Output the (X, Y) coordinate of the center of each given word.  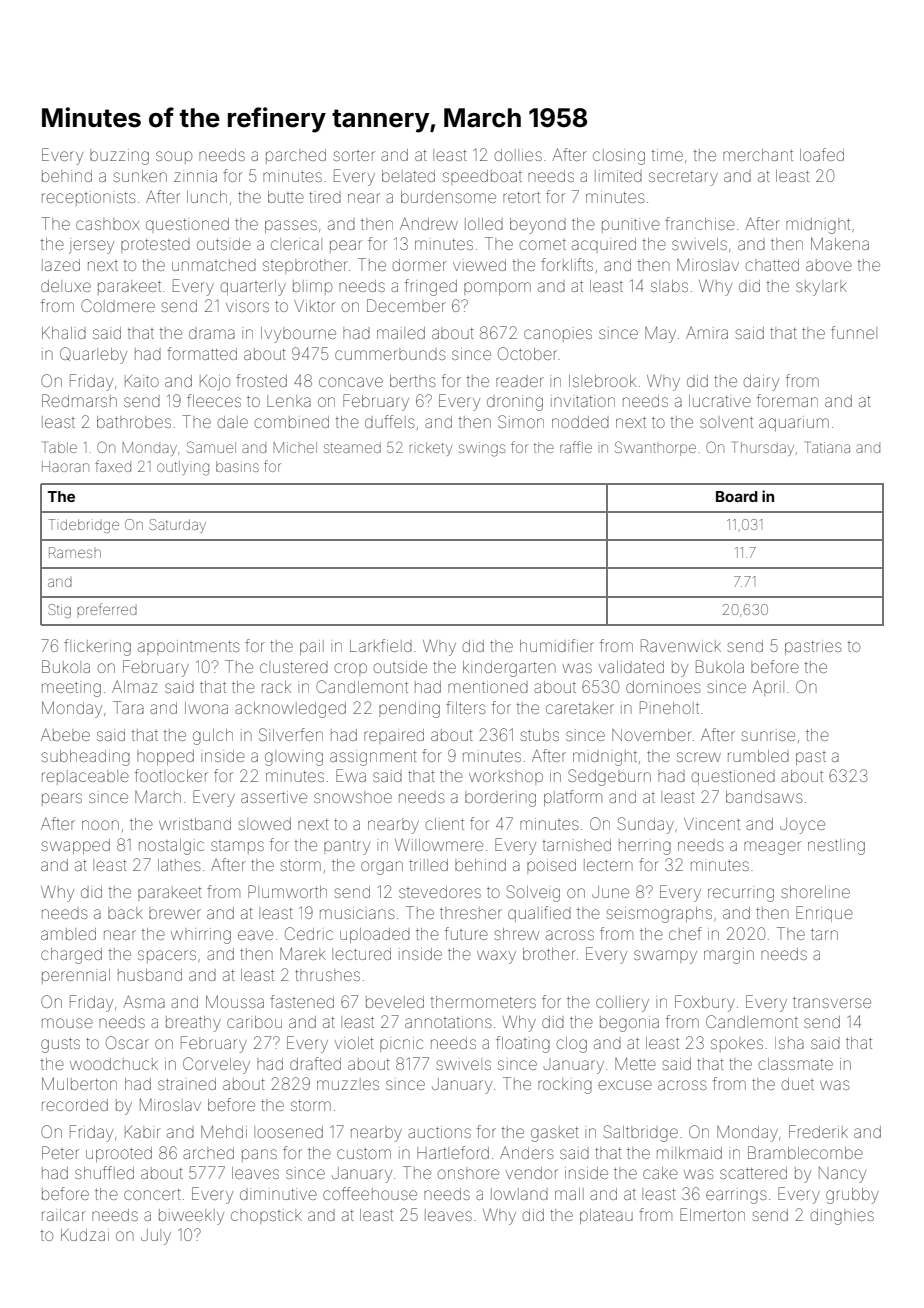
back (125, 913)
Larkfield (381, 645)
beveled (395, 1002)
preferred (107, 609)
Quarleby (93, 355)
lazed (61, 265)
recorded (75, 1105)
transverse (832, 1002)
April (768, 688)
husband (150, 975)
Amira (707, 333)
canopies (558, 334)
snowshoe (353, 797)
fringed (431, 287)
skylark (821, 288)
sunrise (768, 735)
